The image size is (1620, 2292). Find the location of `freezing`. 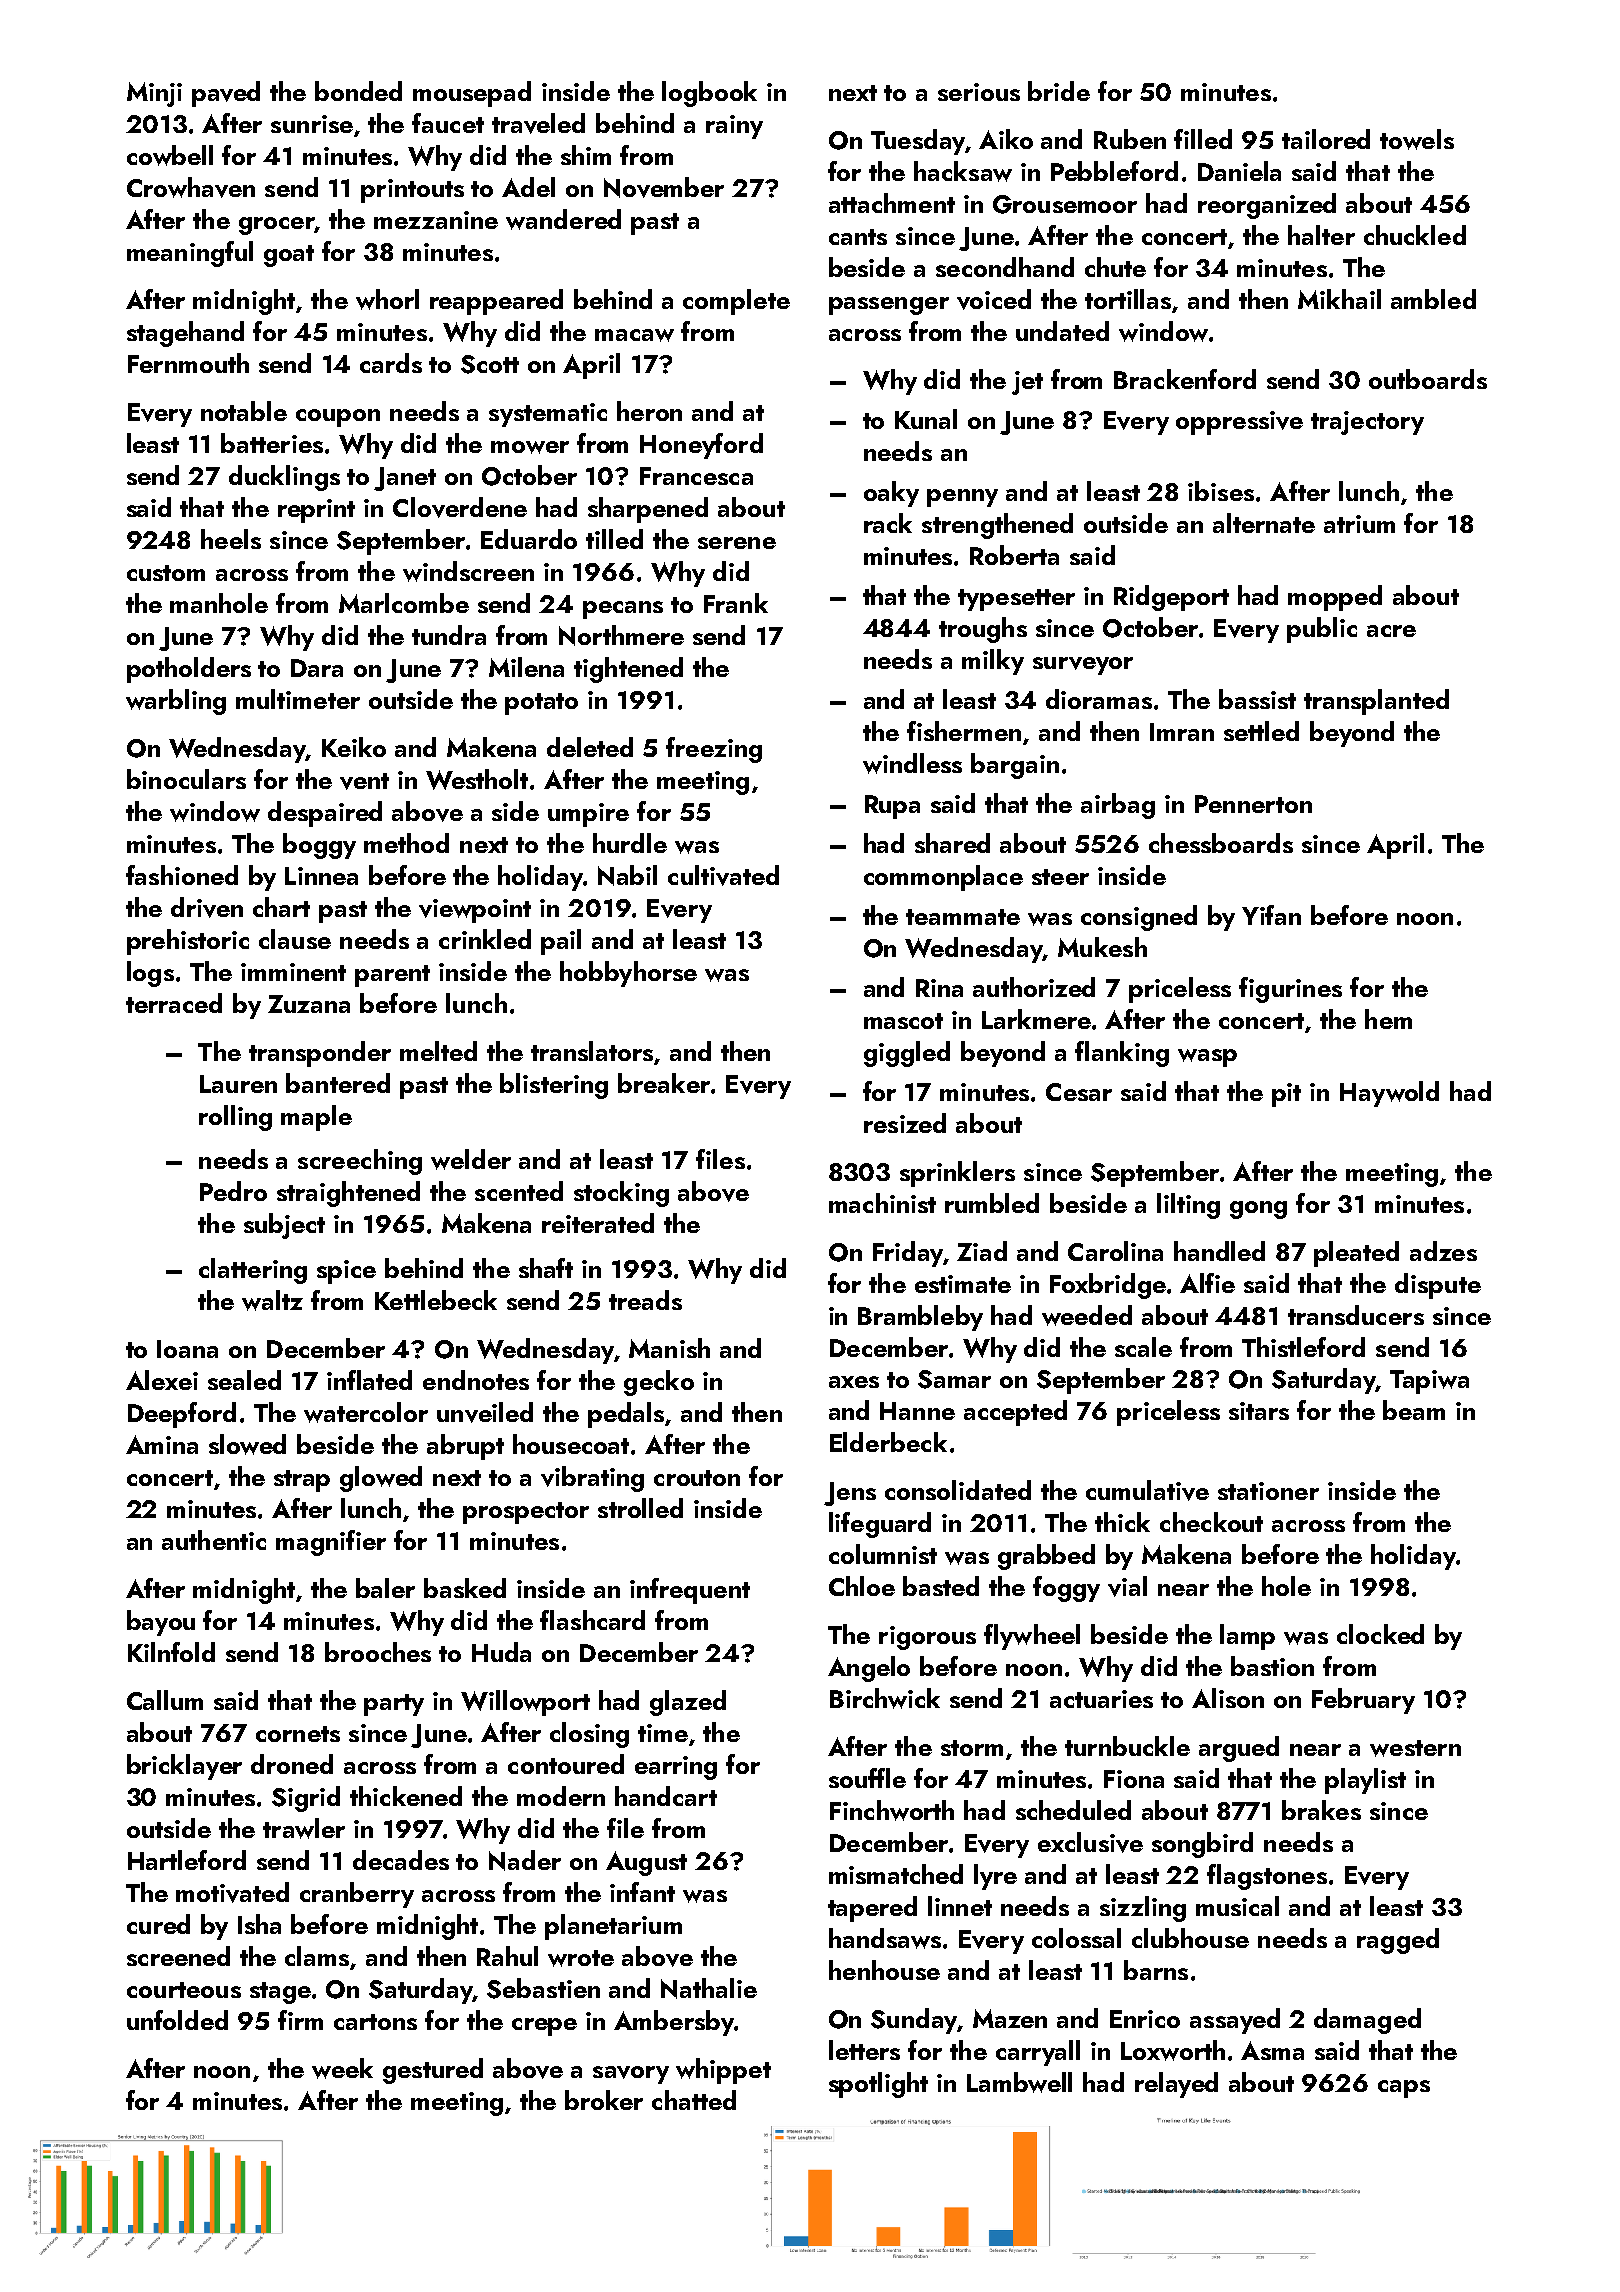

freezing is located at coordinates (714, 750).
